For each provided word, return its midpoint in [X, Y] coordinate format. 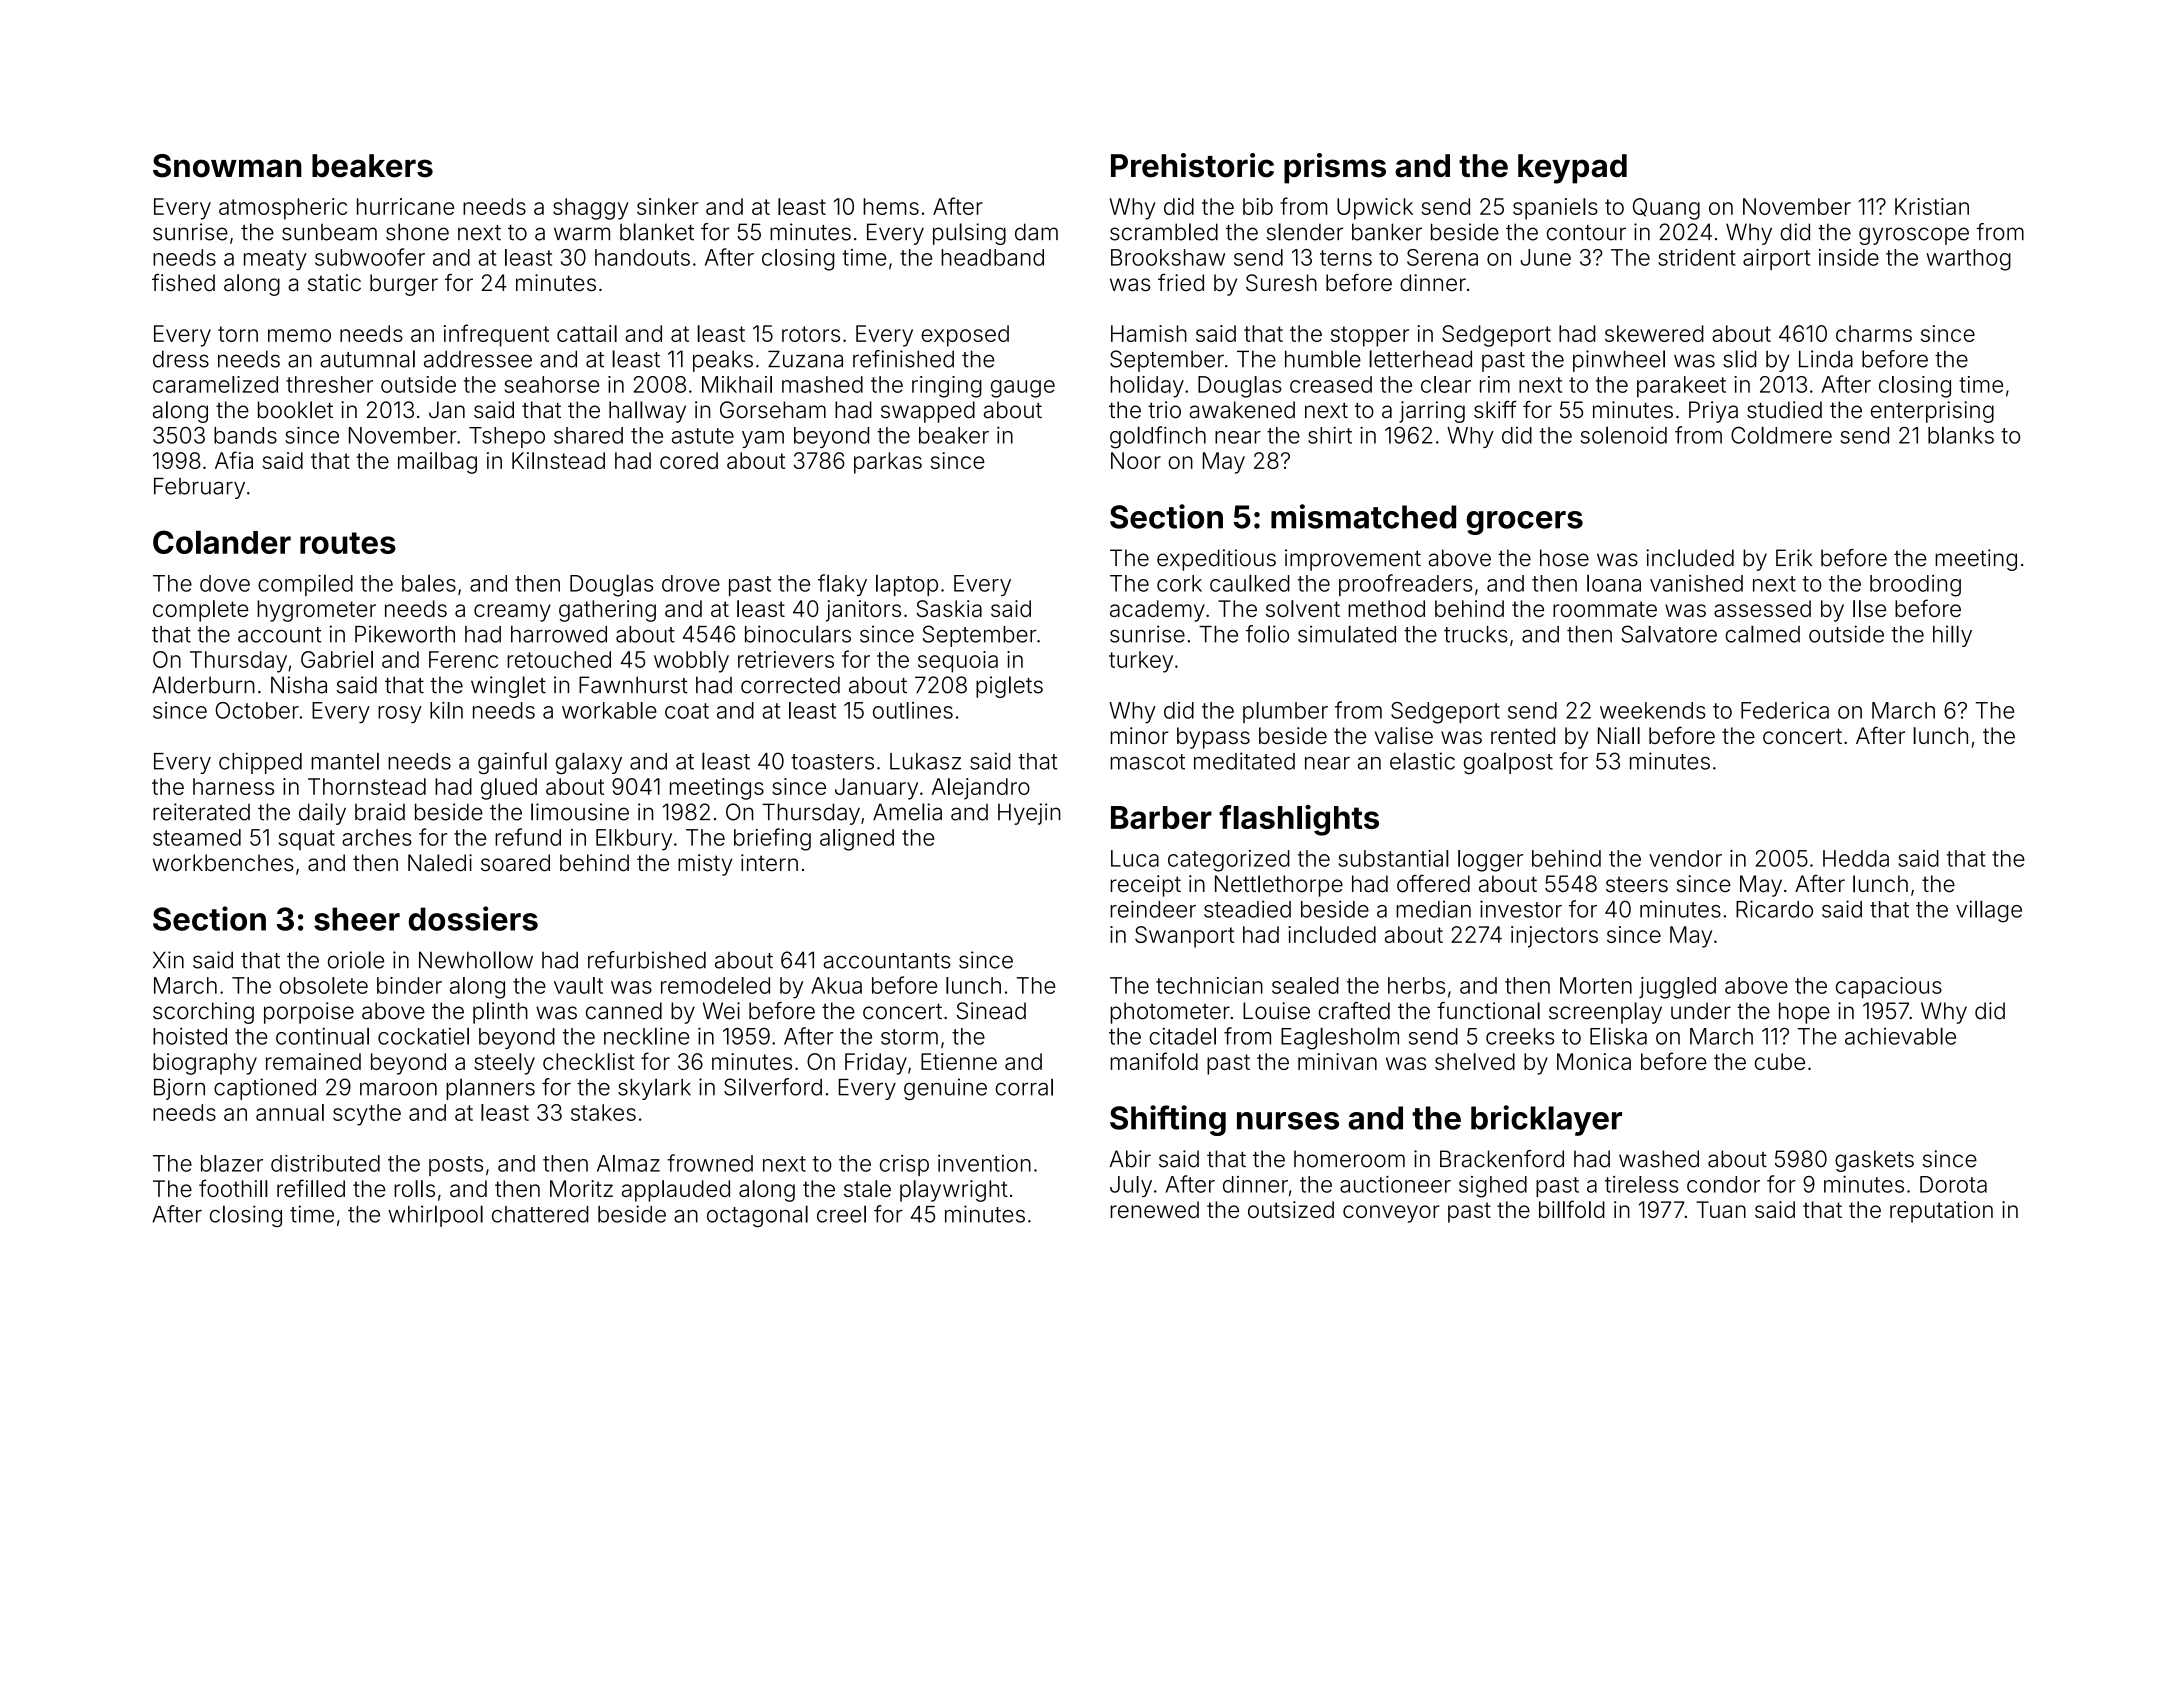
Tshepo [507, 437]
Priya [1713, 412]
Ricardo [1774, 909]
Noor [1136, 460]
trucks [1476, 634]
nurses [1288, 1121]
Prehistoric [1192, 165]
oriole [356, 960]
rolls [414, 1188]
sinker [667, 206]
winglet [508, 687]
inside [1849, 257]
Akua [836, 985]
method [1386, 608]
